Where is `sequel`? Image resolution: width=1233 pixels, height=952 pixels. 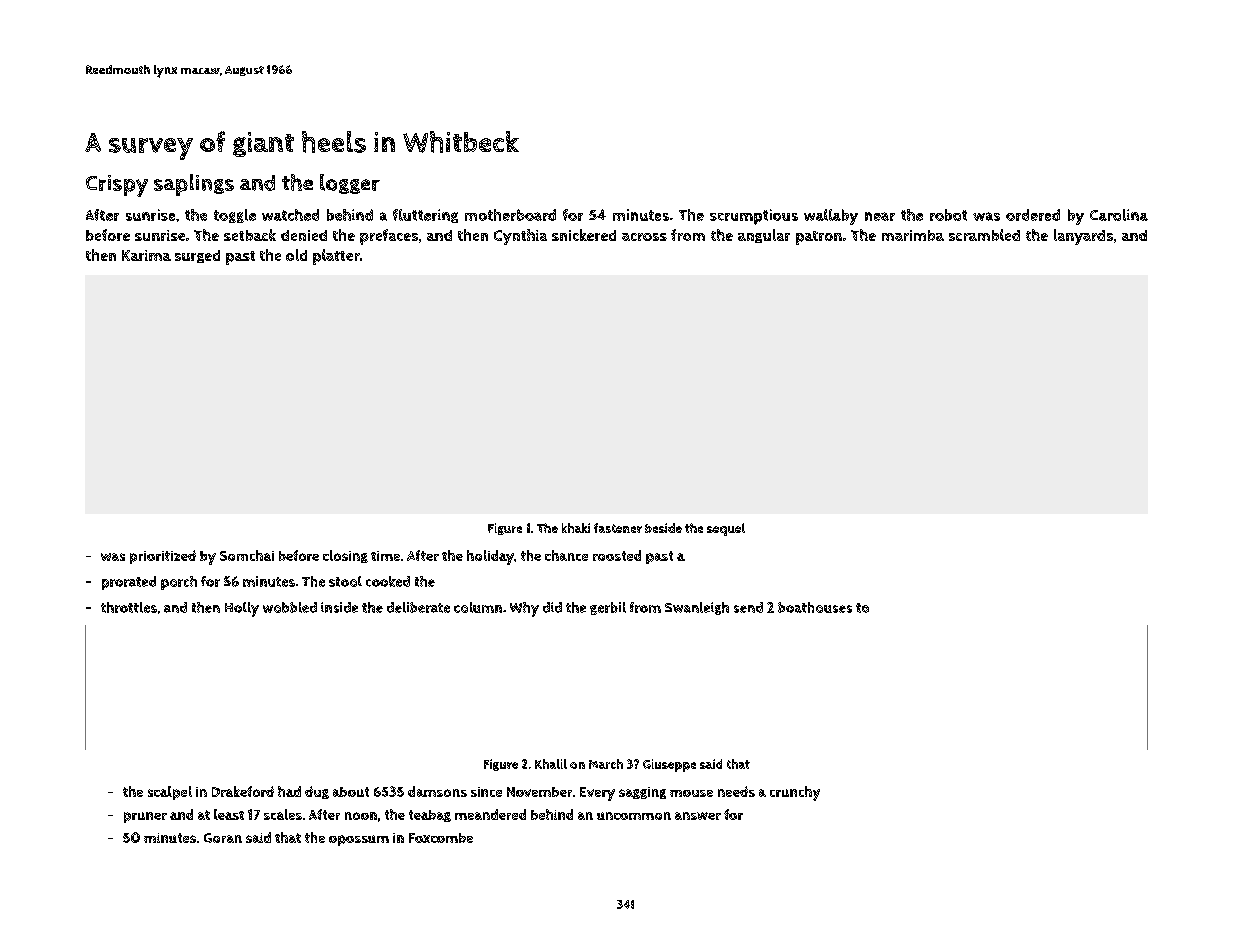 sequel is located at coordinates (726, 529).
